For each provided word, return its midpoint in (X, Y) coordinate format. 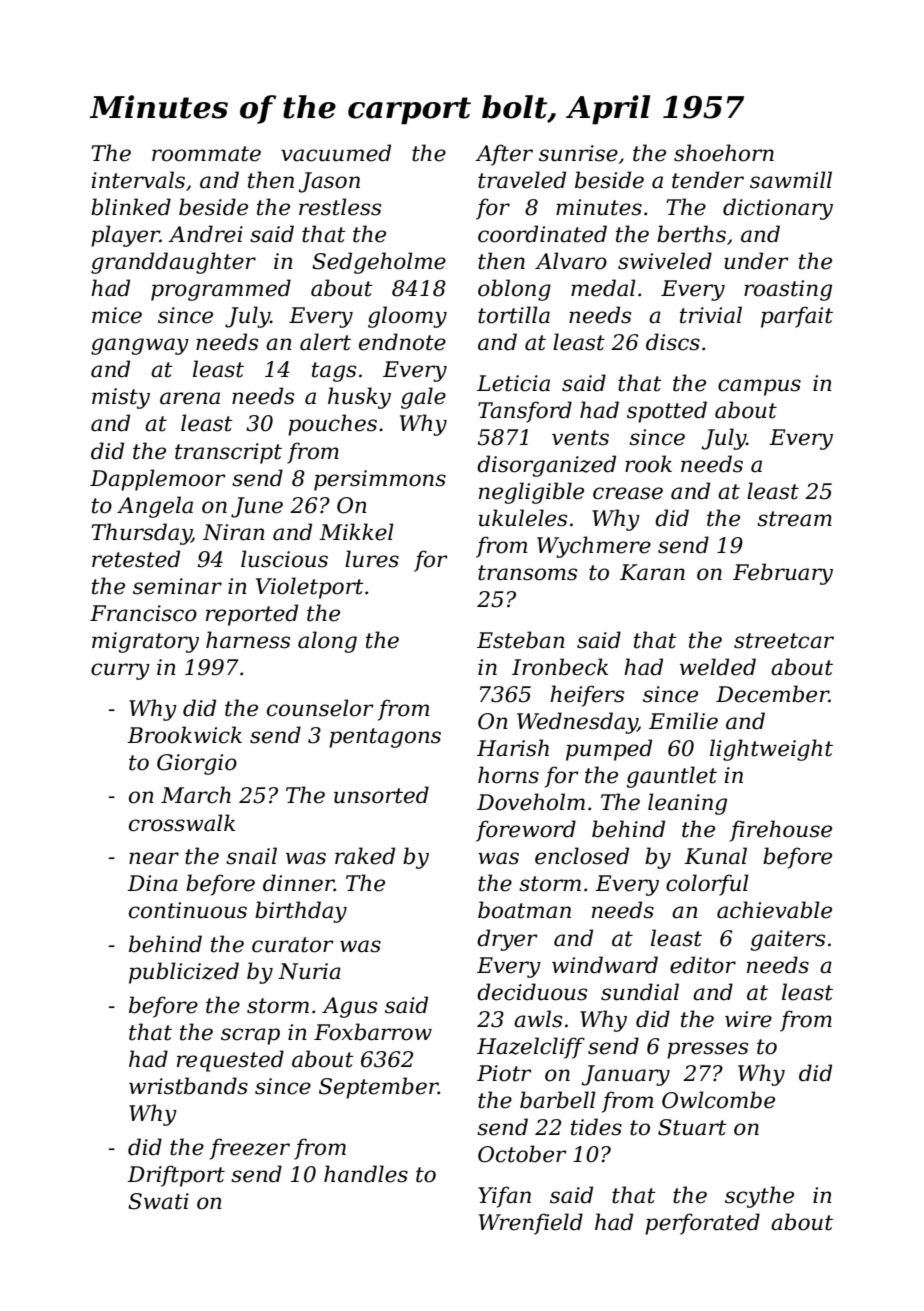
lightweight (771, 750)
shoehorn (724, 153)
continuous (188, 910)
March (196, 795)
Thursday (141, 534)
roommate (206, 154)
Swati (158, 1201)
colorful (707, 885)
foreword (526, 831)
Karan (652, 572)
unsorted (381, 795)
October (522, 1154)
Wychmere (594, 547)
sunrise (578, 153)
